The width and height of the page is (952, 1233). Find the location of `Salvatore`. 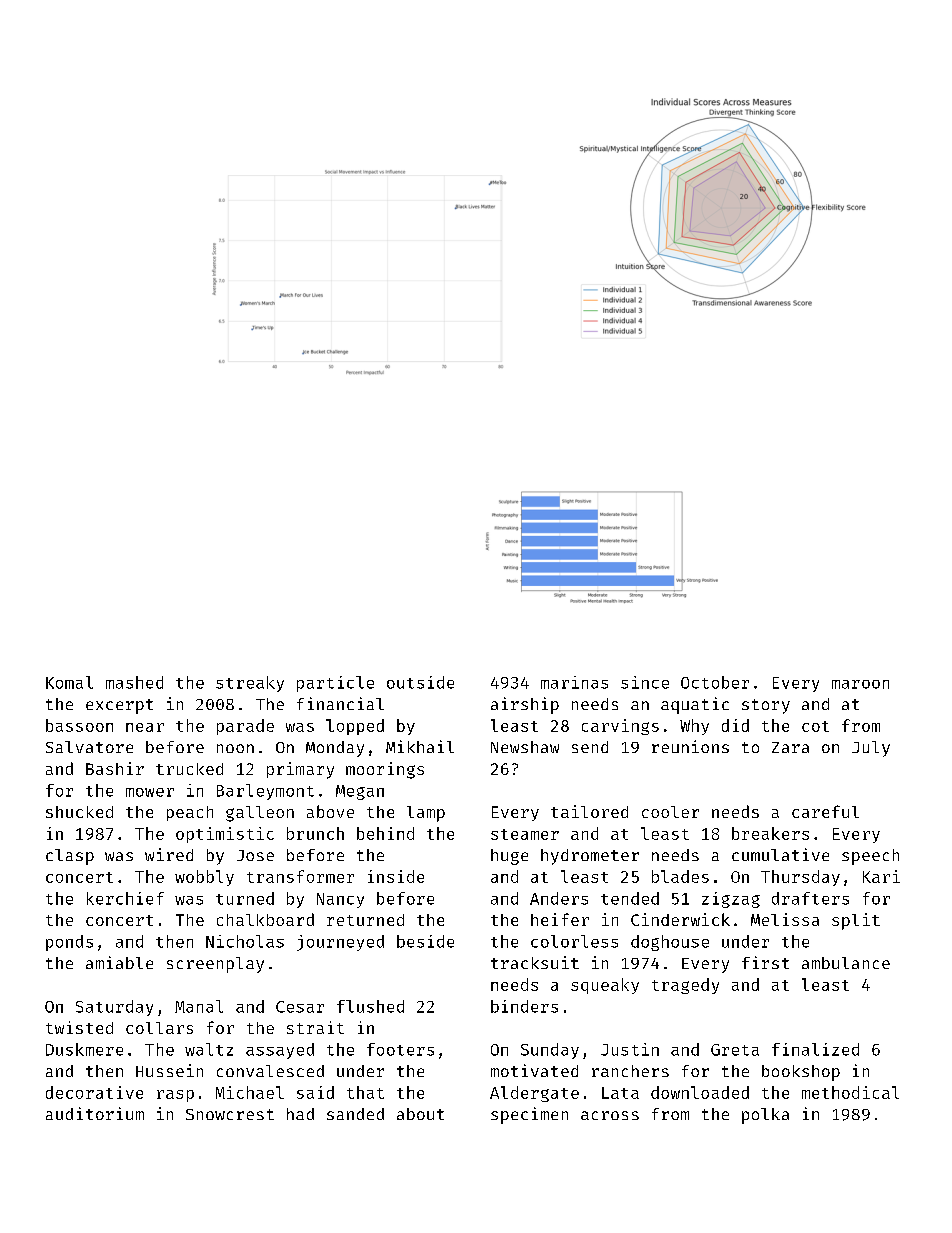

Salvatore is located at coordinates (89, 747).
